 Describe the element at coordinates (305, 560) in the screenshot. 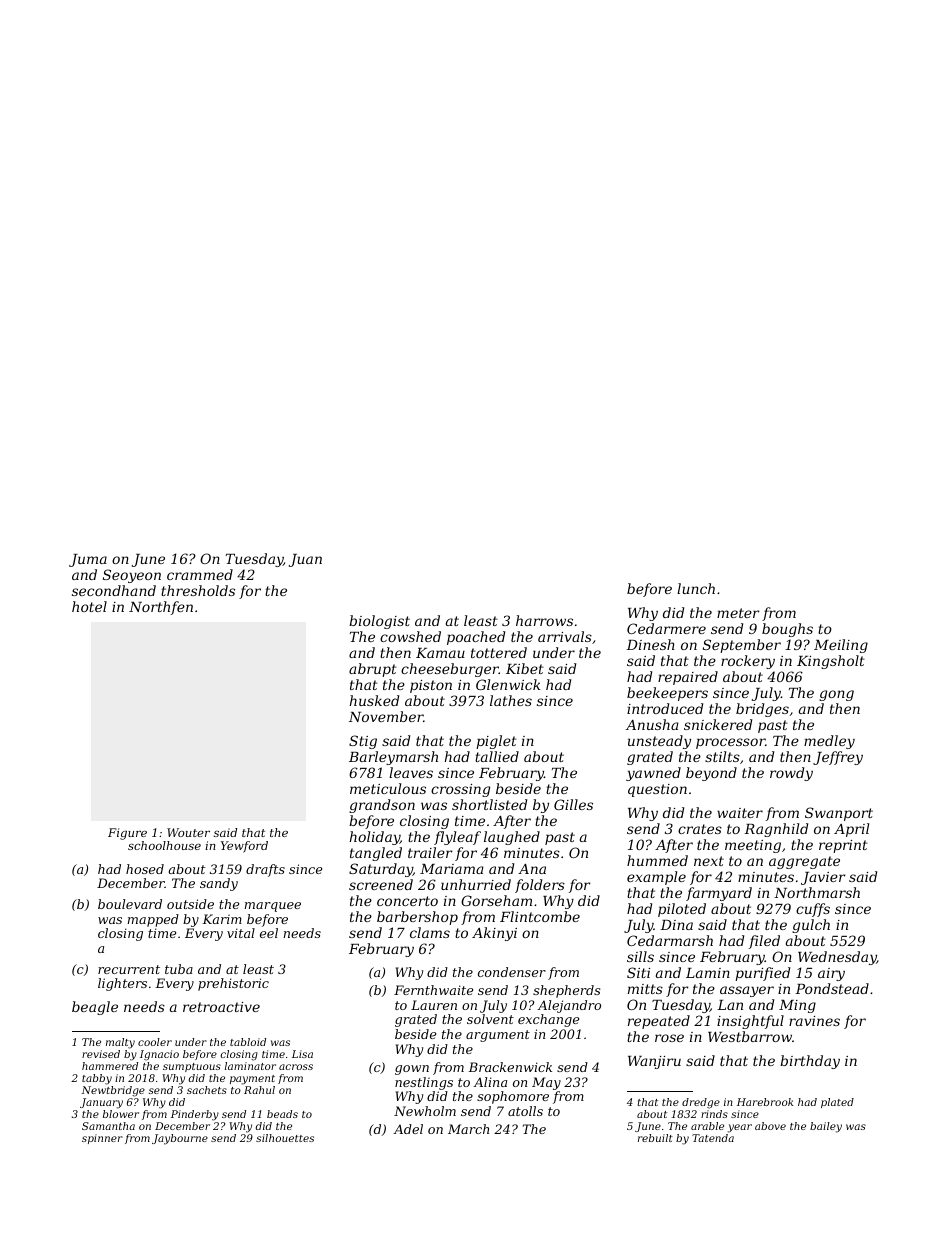

I see `Juan` at that location.
